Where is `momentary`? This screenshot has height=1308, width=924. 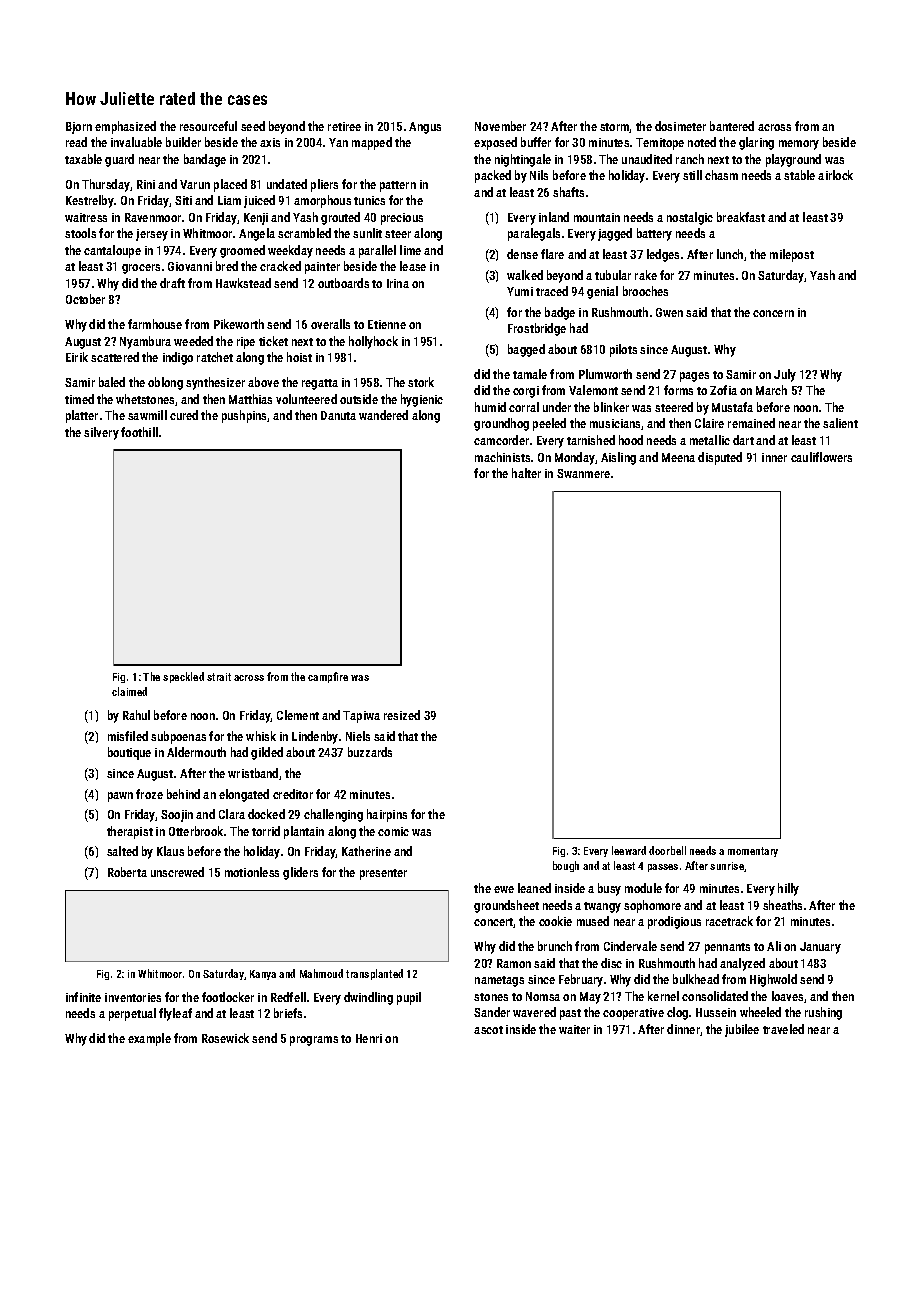
momentary is located at coordinates (753, 852).
